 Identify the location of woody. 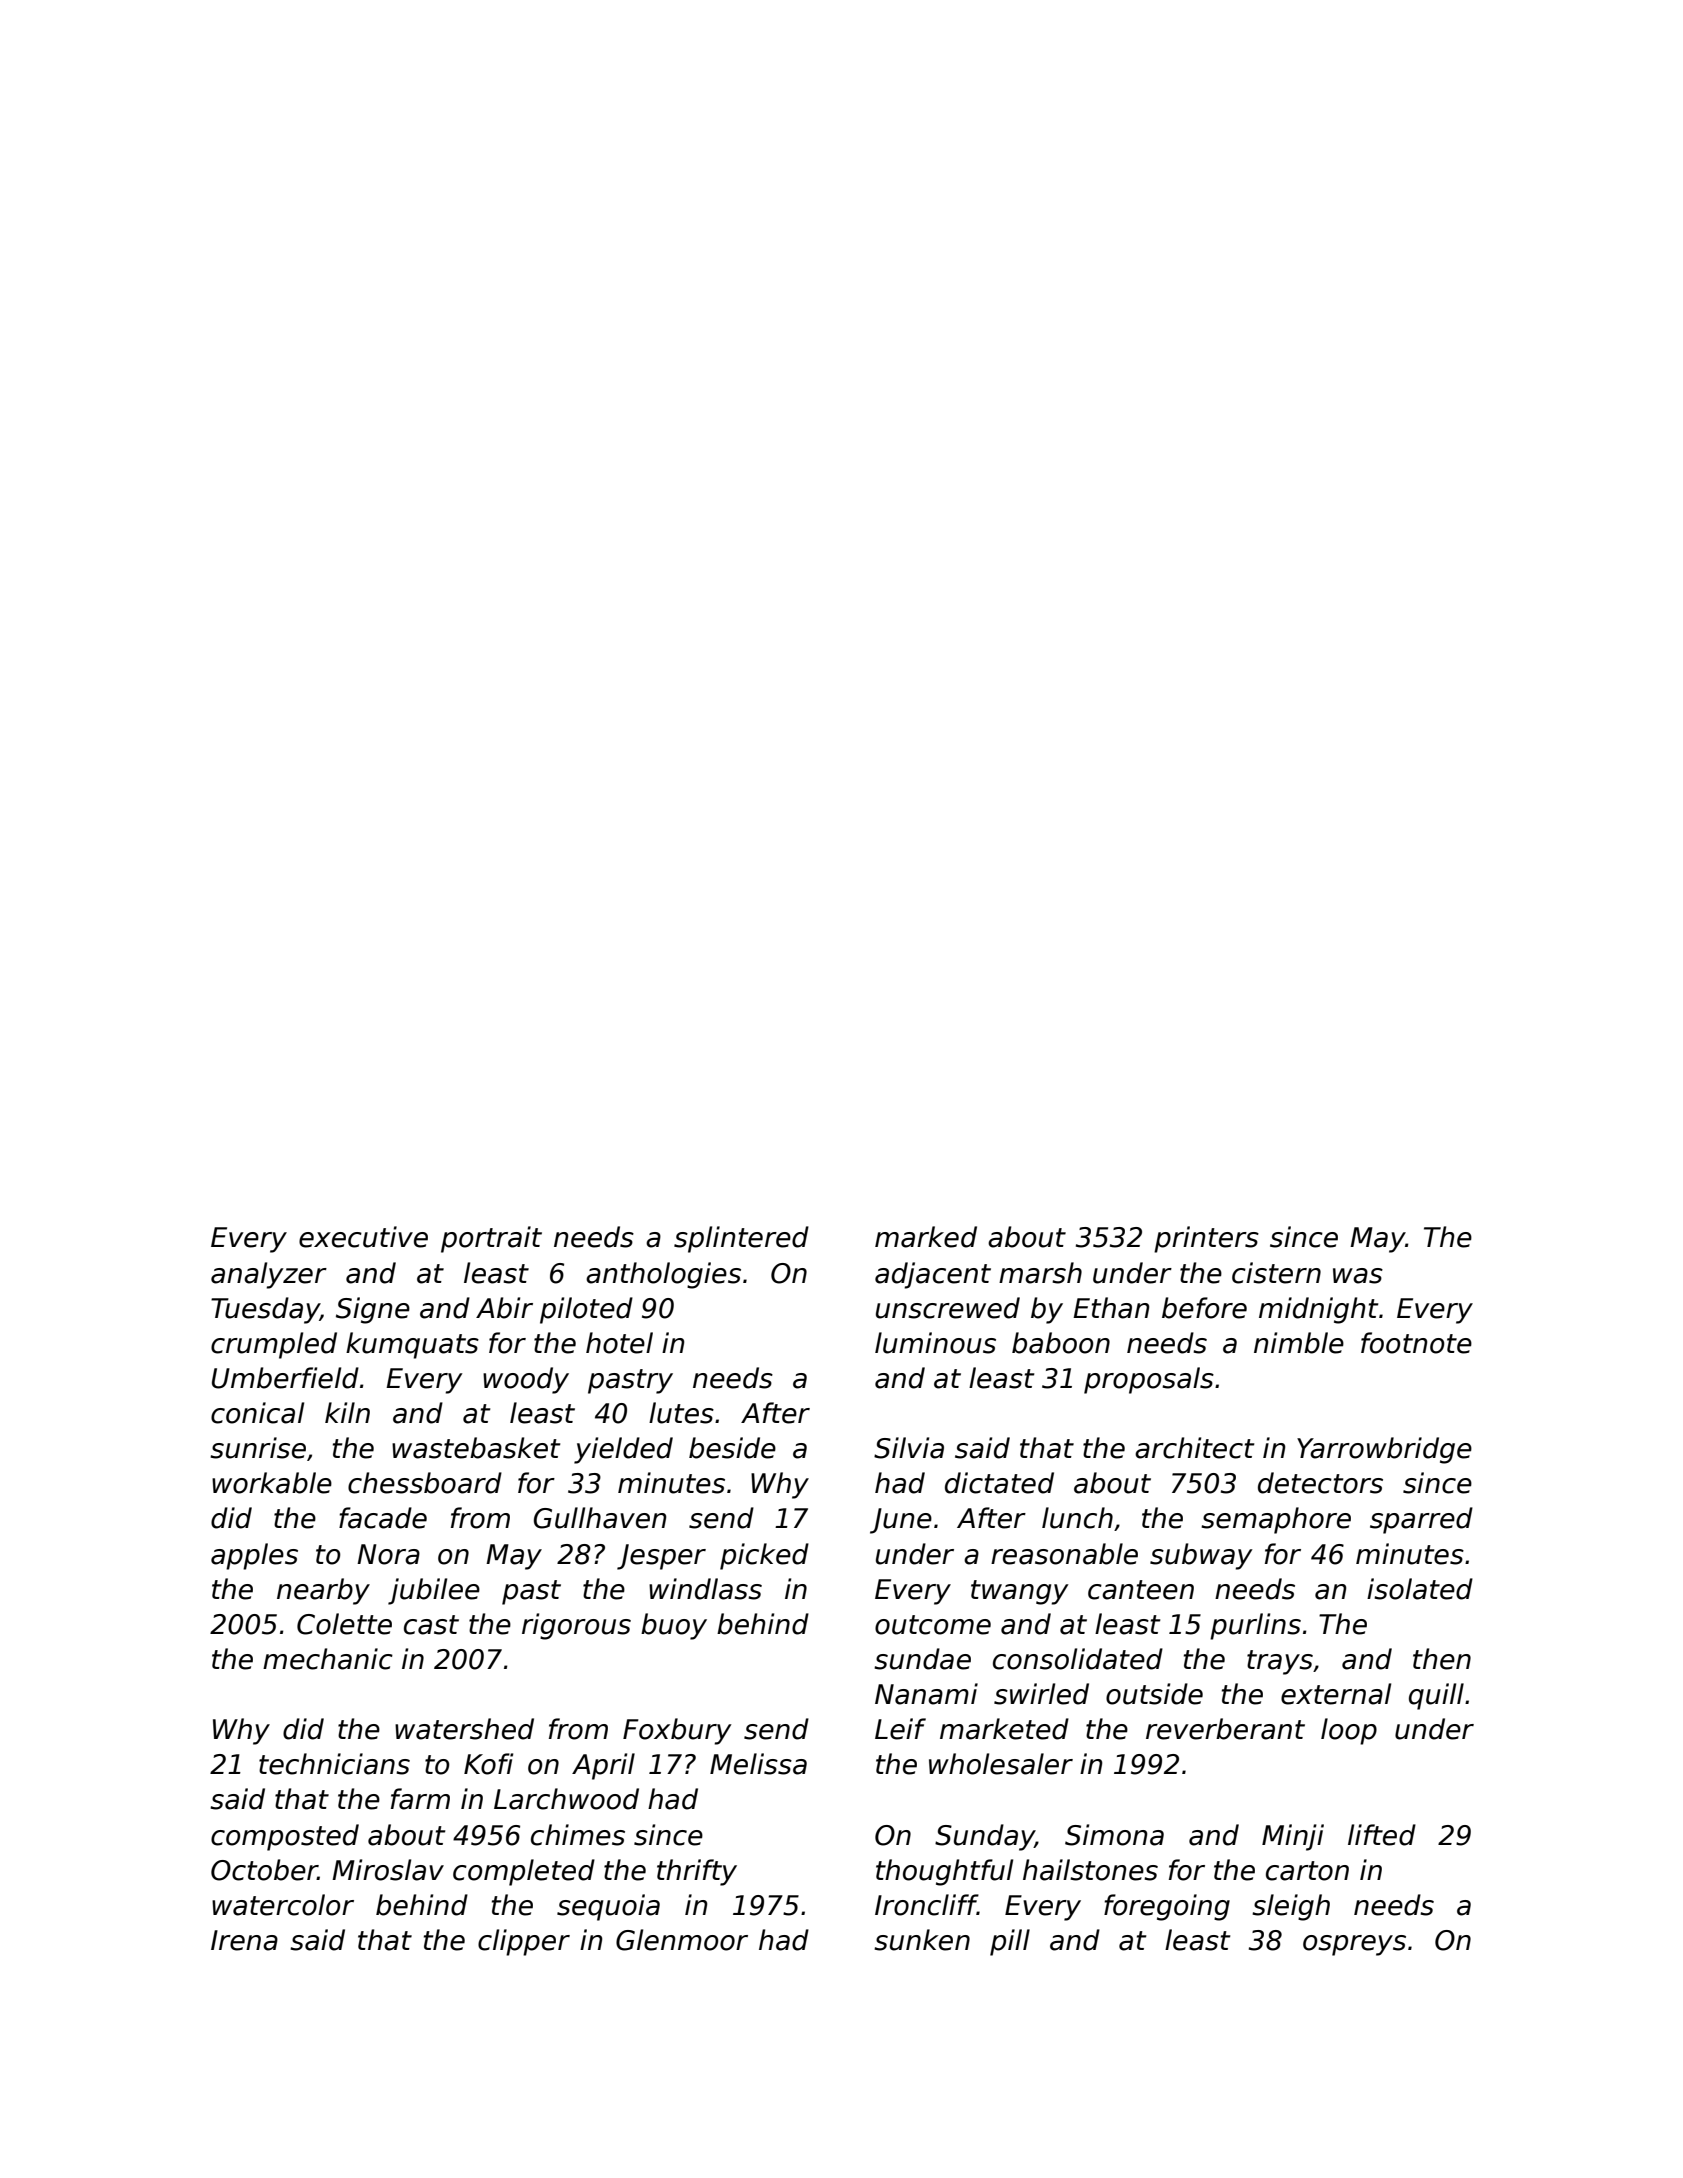
(526, 1380).
